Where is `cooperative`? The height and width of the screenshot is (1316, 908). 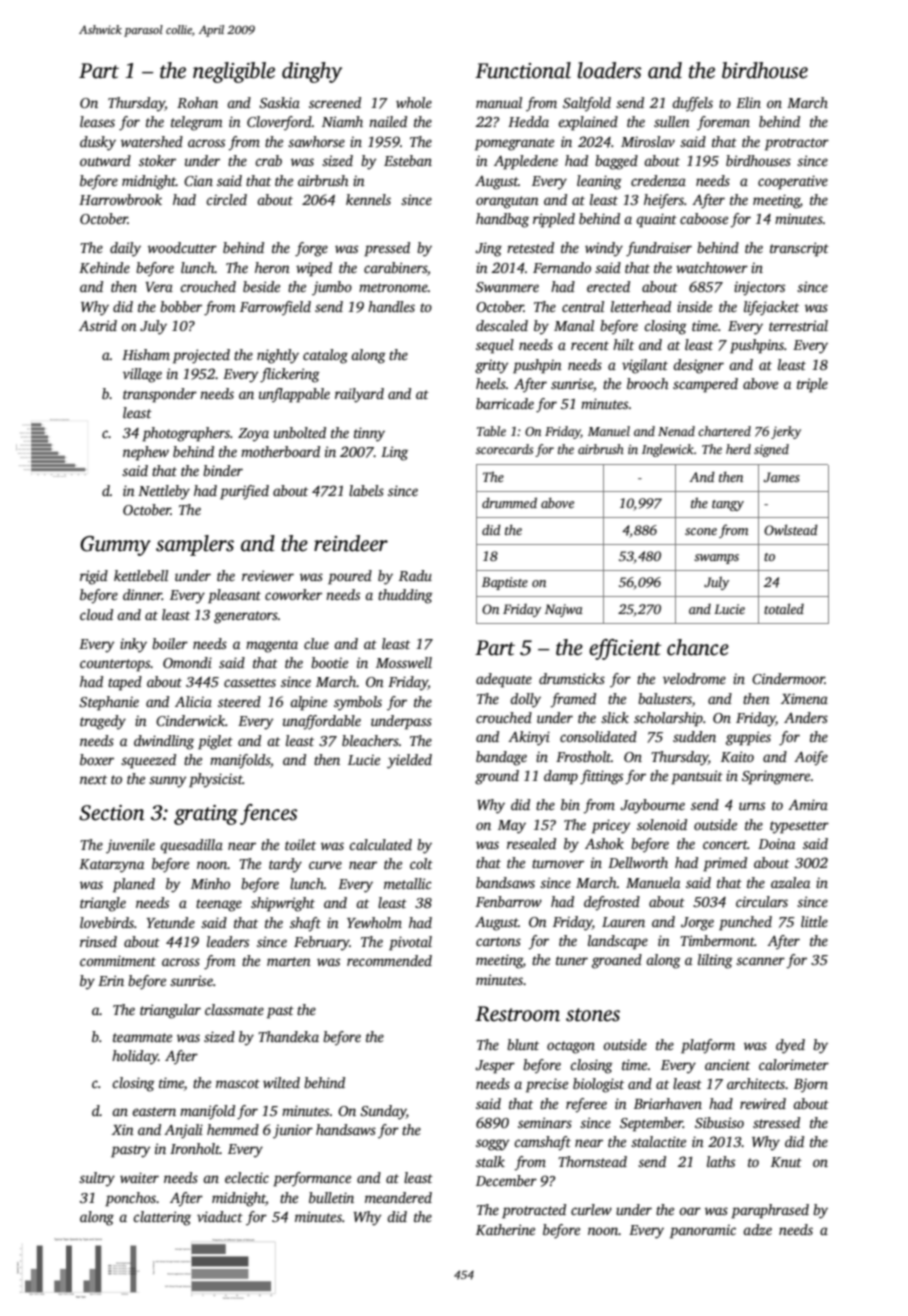
cooperative is located at coordinates (793, 182).
